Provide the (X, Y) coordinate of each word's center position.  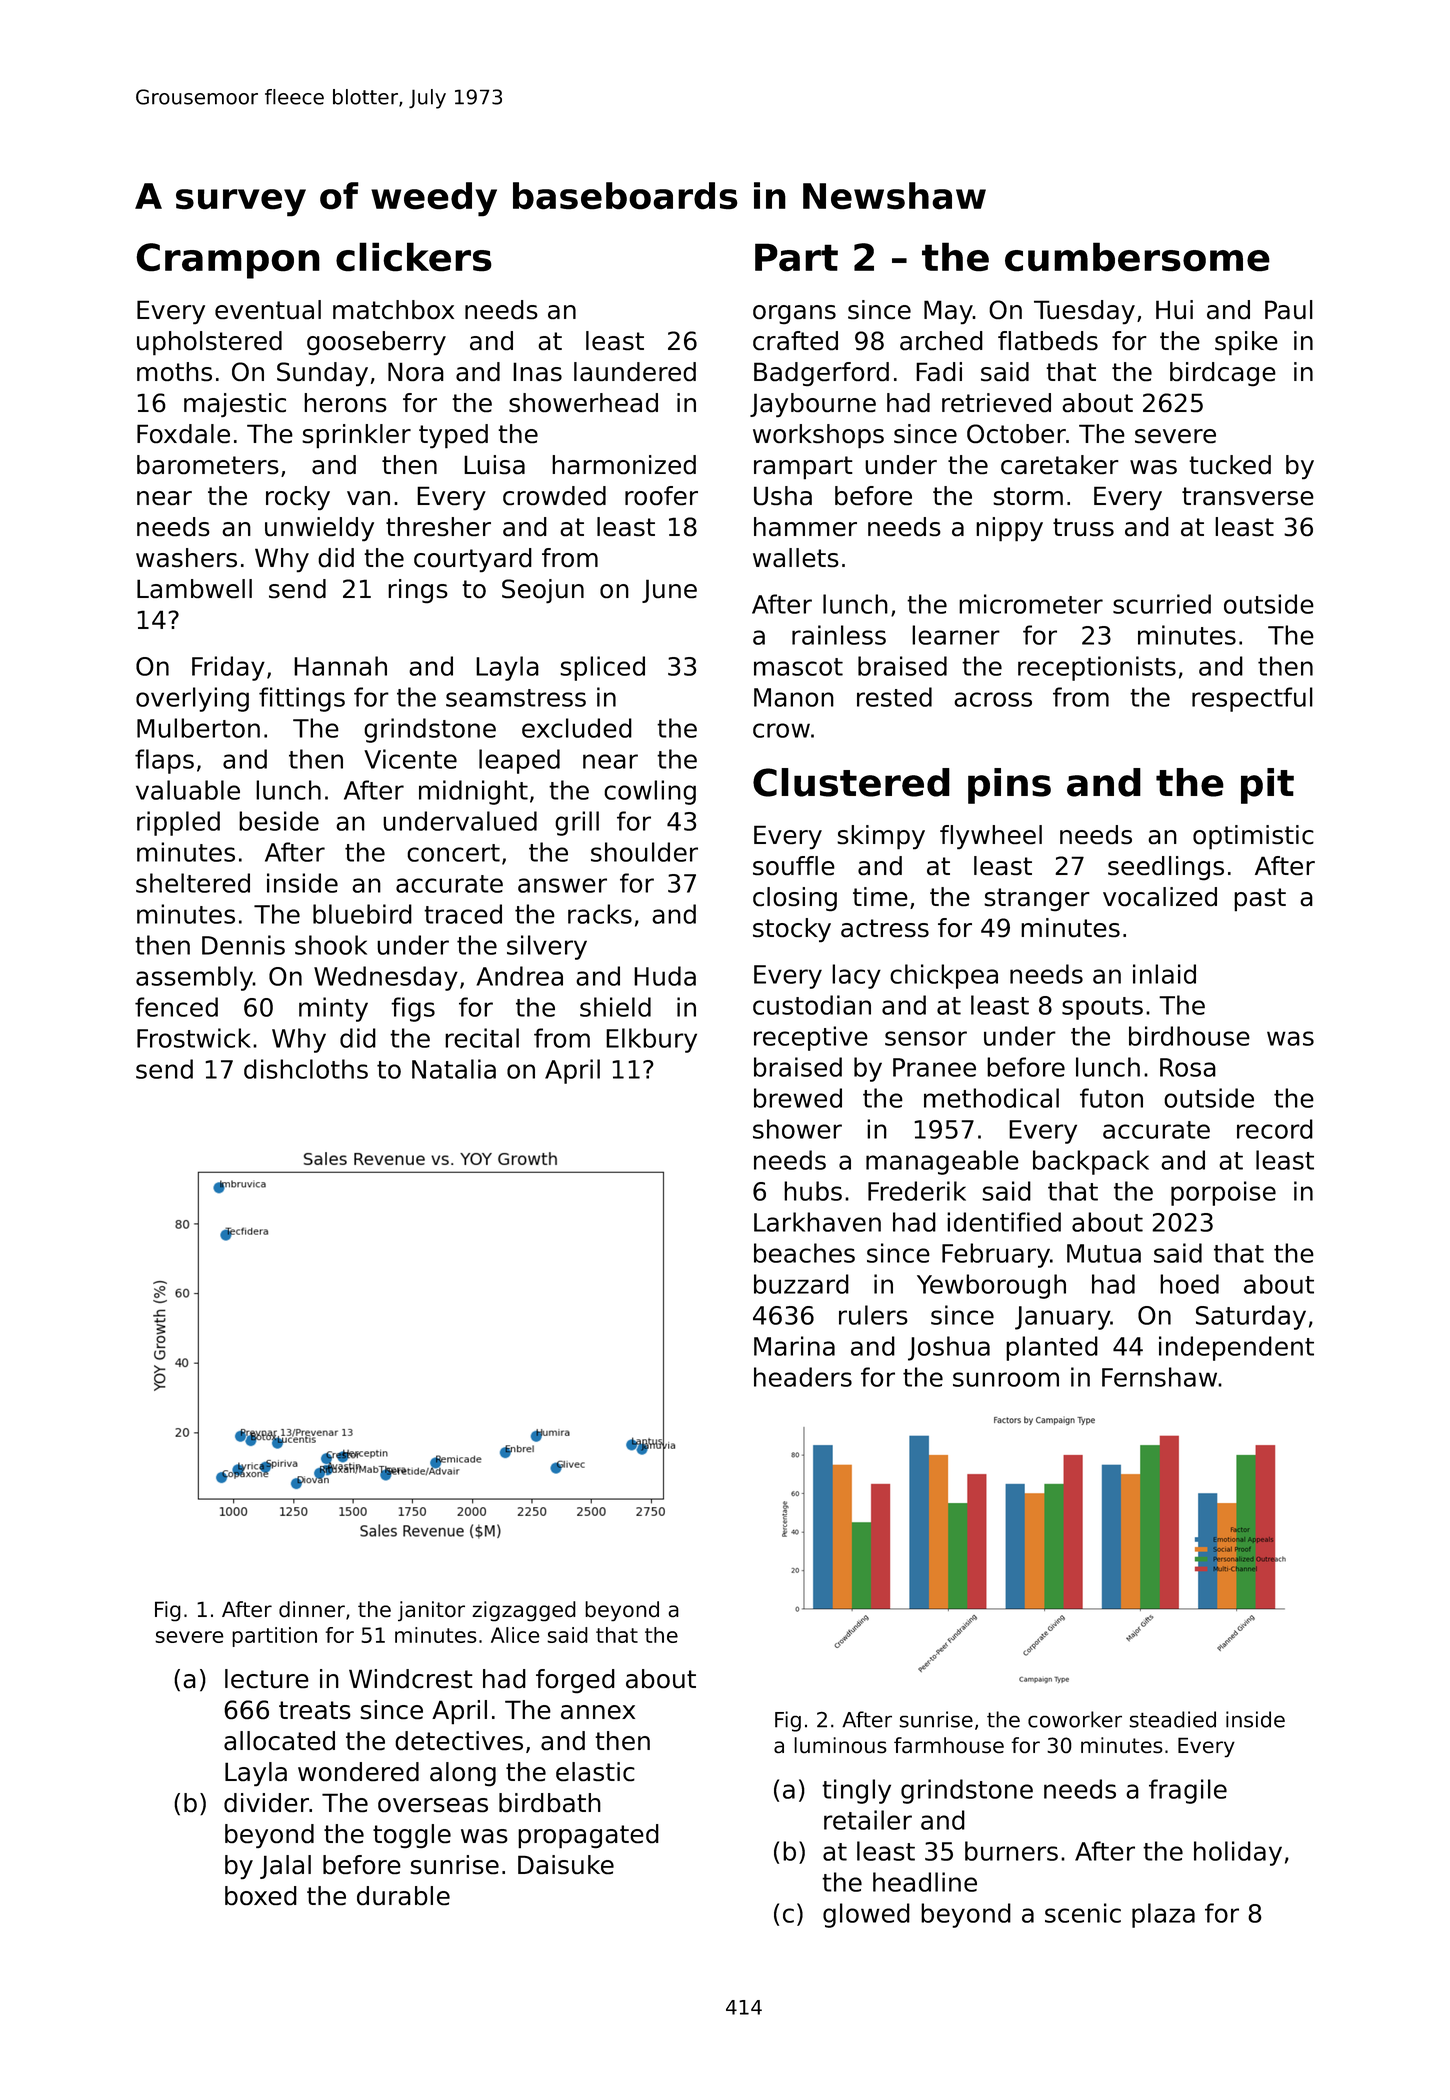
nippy (1009, 529)
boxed (261, 1895)
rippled (178, 823)
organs (794, 314)
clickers (414, 257)
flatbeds (1048, 341)
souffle (794, 865)
